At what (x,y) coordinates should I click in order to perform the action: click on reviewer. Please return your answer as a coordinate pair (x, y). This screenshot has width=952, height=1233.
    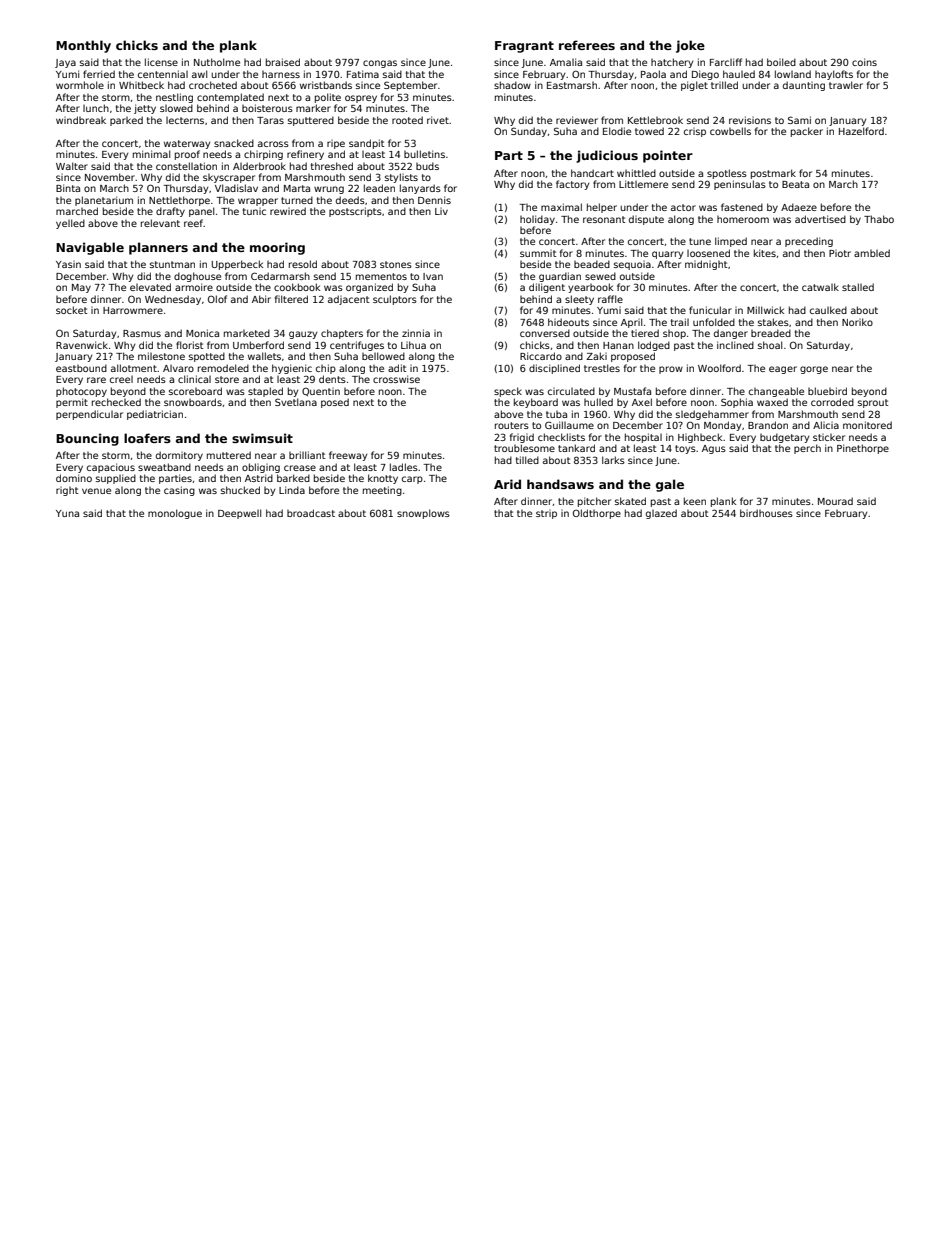
    Looking at the image, I should click on (577, 120).
